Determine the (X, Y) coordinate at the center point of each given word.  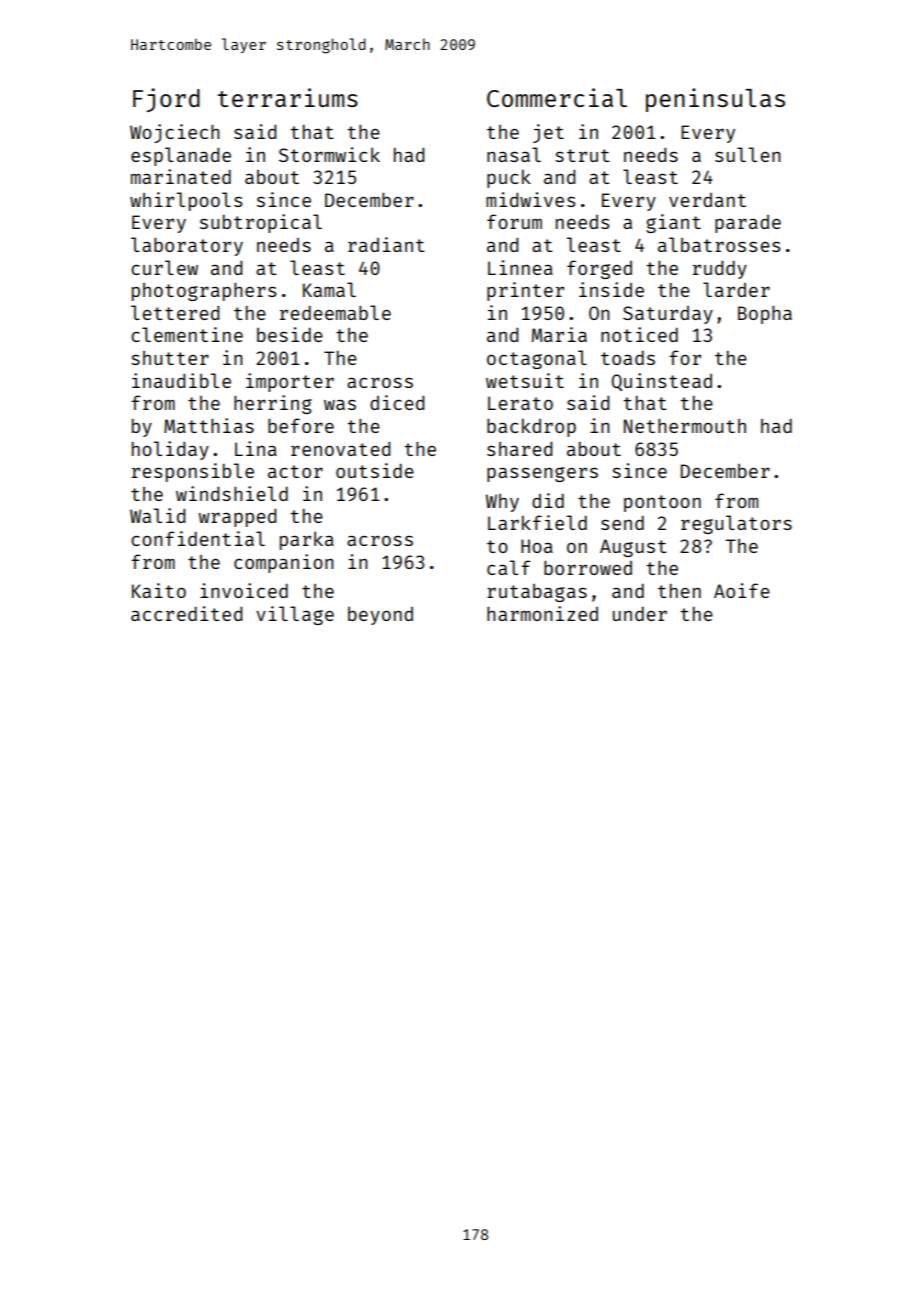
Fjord (166, 100)
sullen (748, 154)
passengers (542, 474)
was (340, 405)
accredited (186, 613)
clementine (187, 334)
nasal (514, 154)
